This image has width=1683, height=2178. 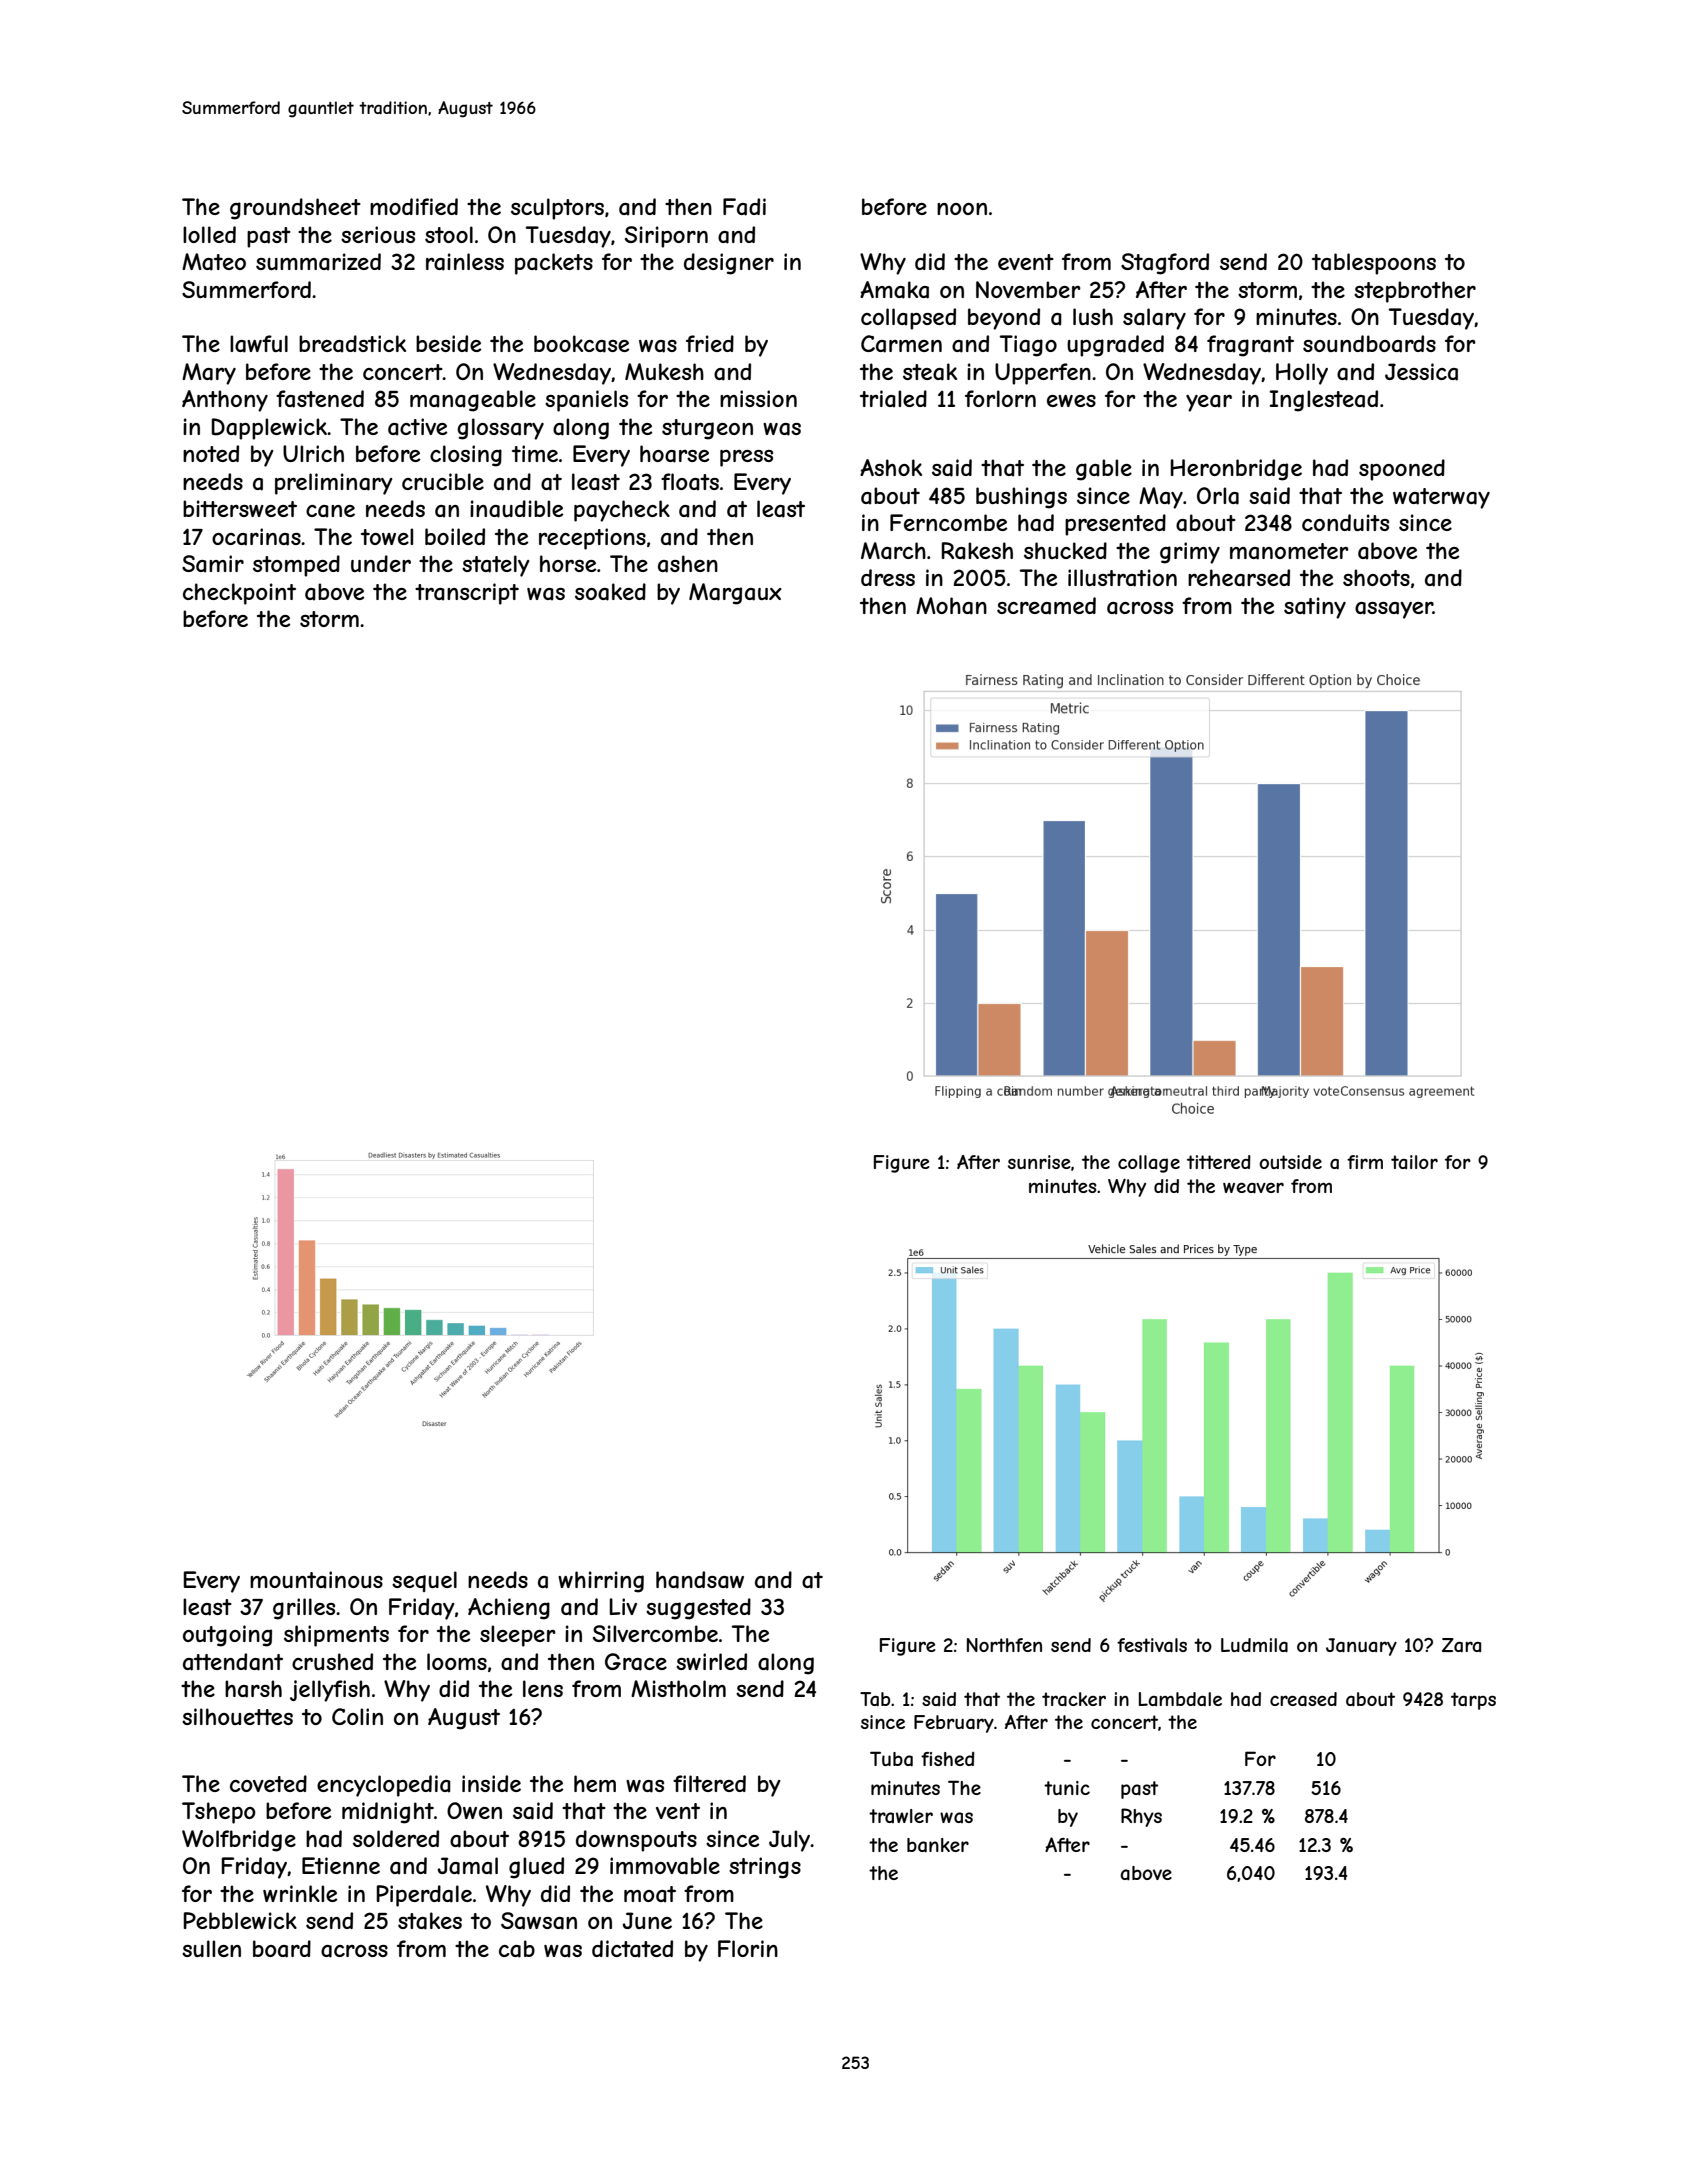 I want to click on creased, so click(x=1303, y=1699).
